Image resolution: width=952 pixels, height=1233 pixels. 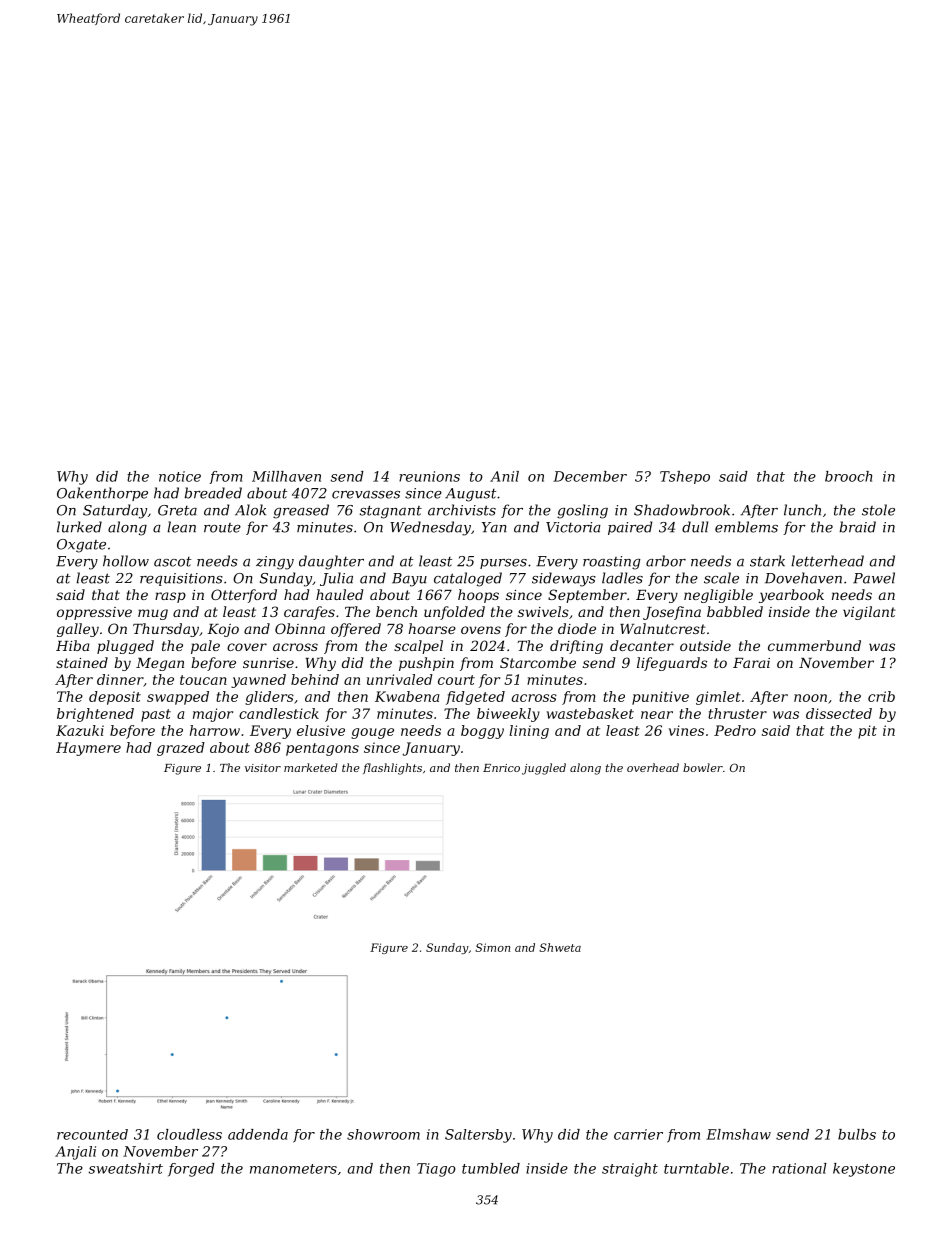 What do you see at coordinates (120, 680) in the screenshot?
I see `dinner` at bounding box center [120, 680].
